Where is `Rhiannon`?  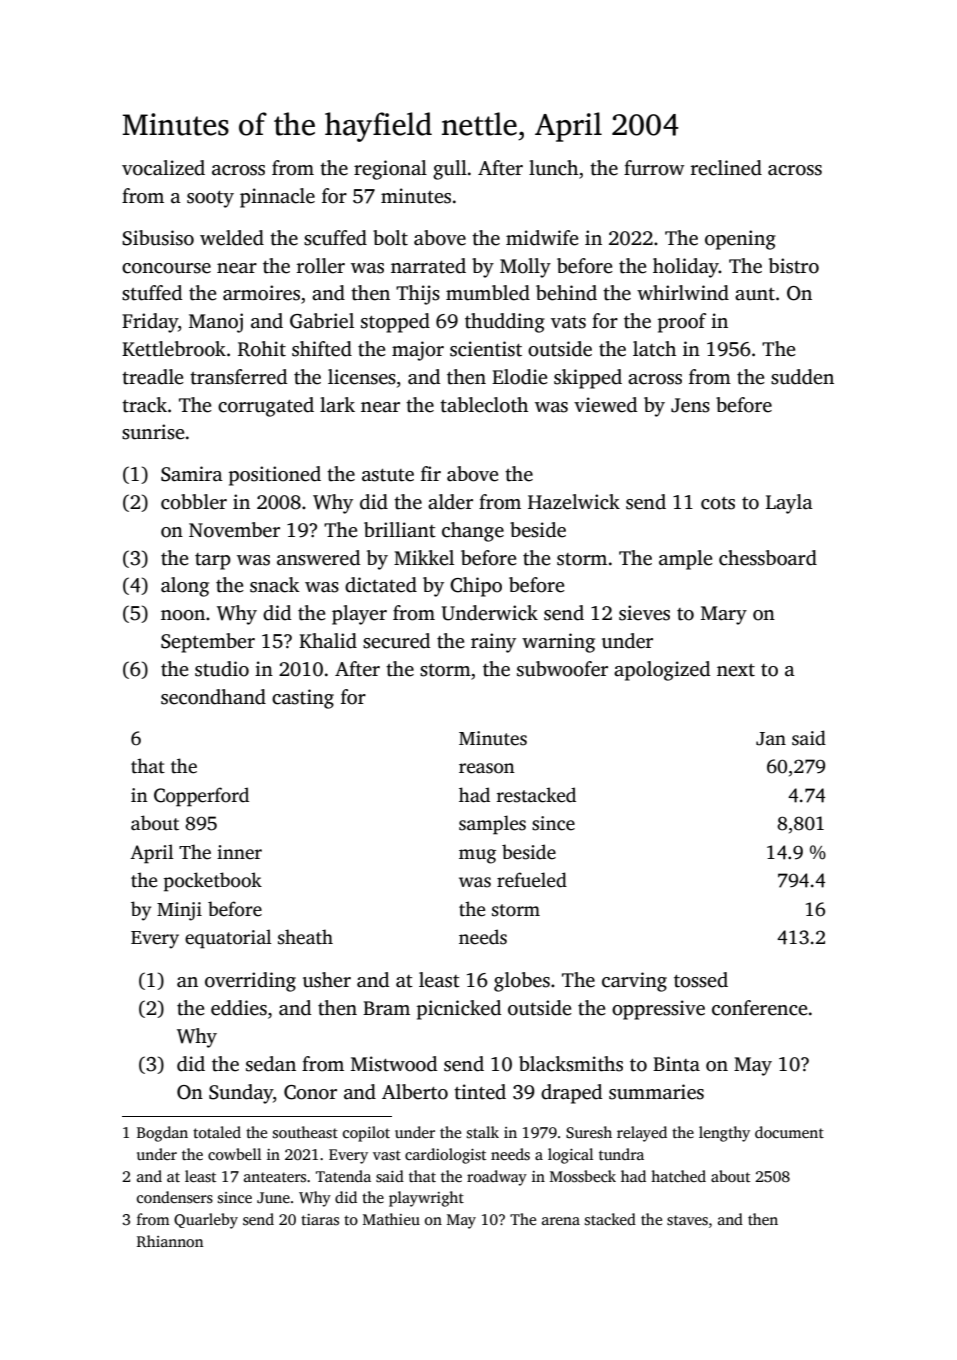
Rhiannon is located at coordinates (170, 1241).
